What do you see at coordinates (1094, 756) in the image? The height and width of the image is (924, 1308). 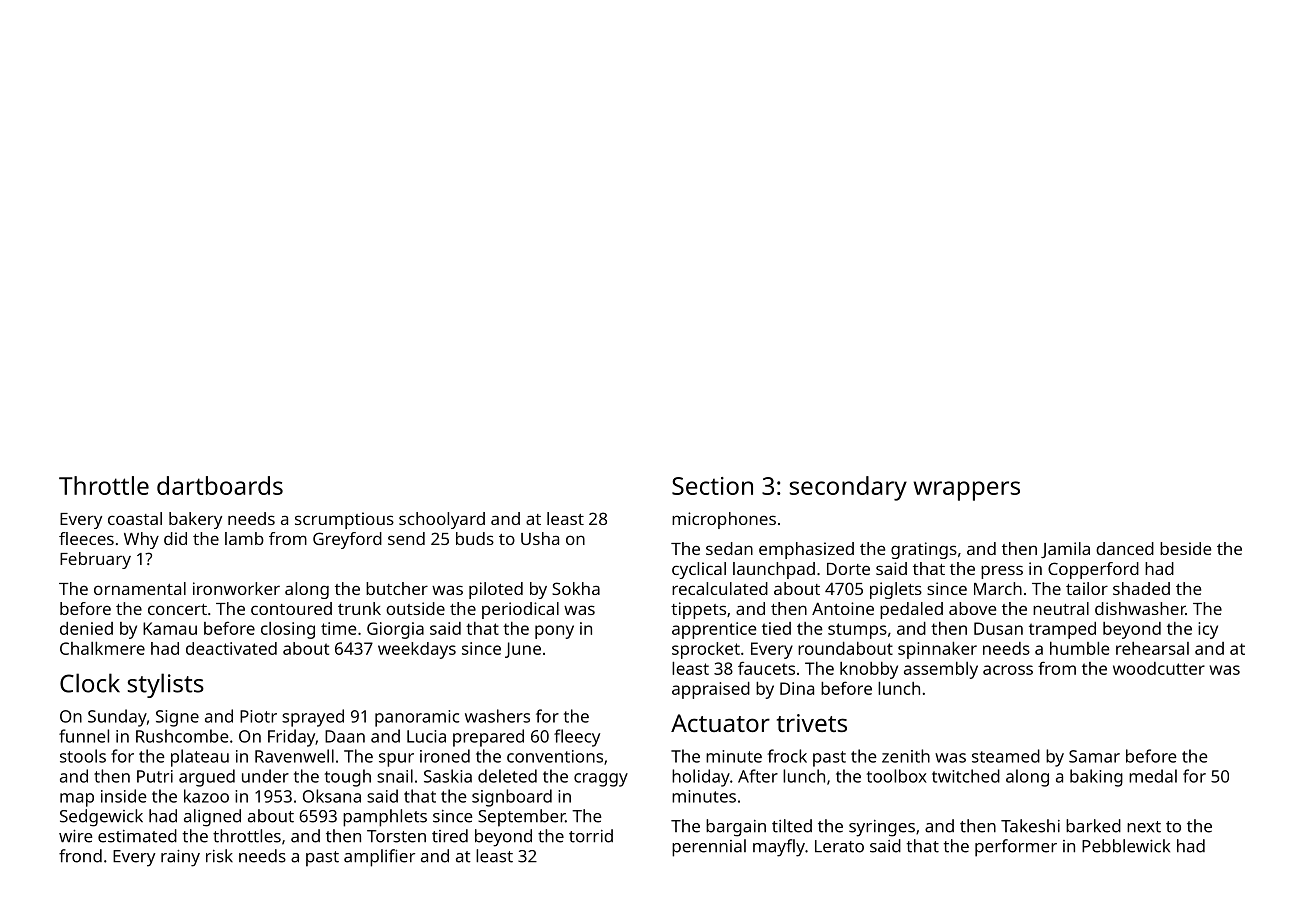 I see `Samar` at bounding box center [1094, 756].
